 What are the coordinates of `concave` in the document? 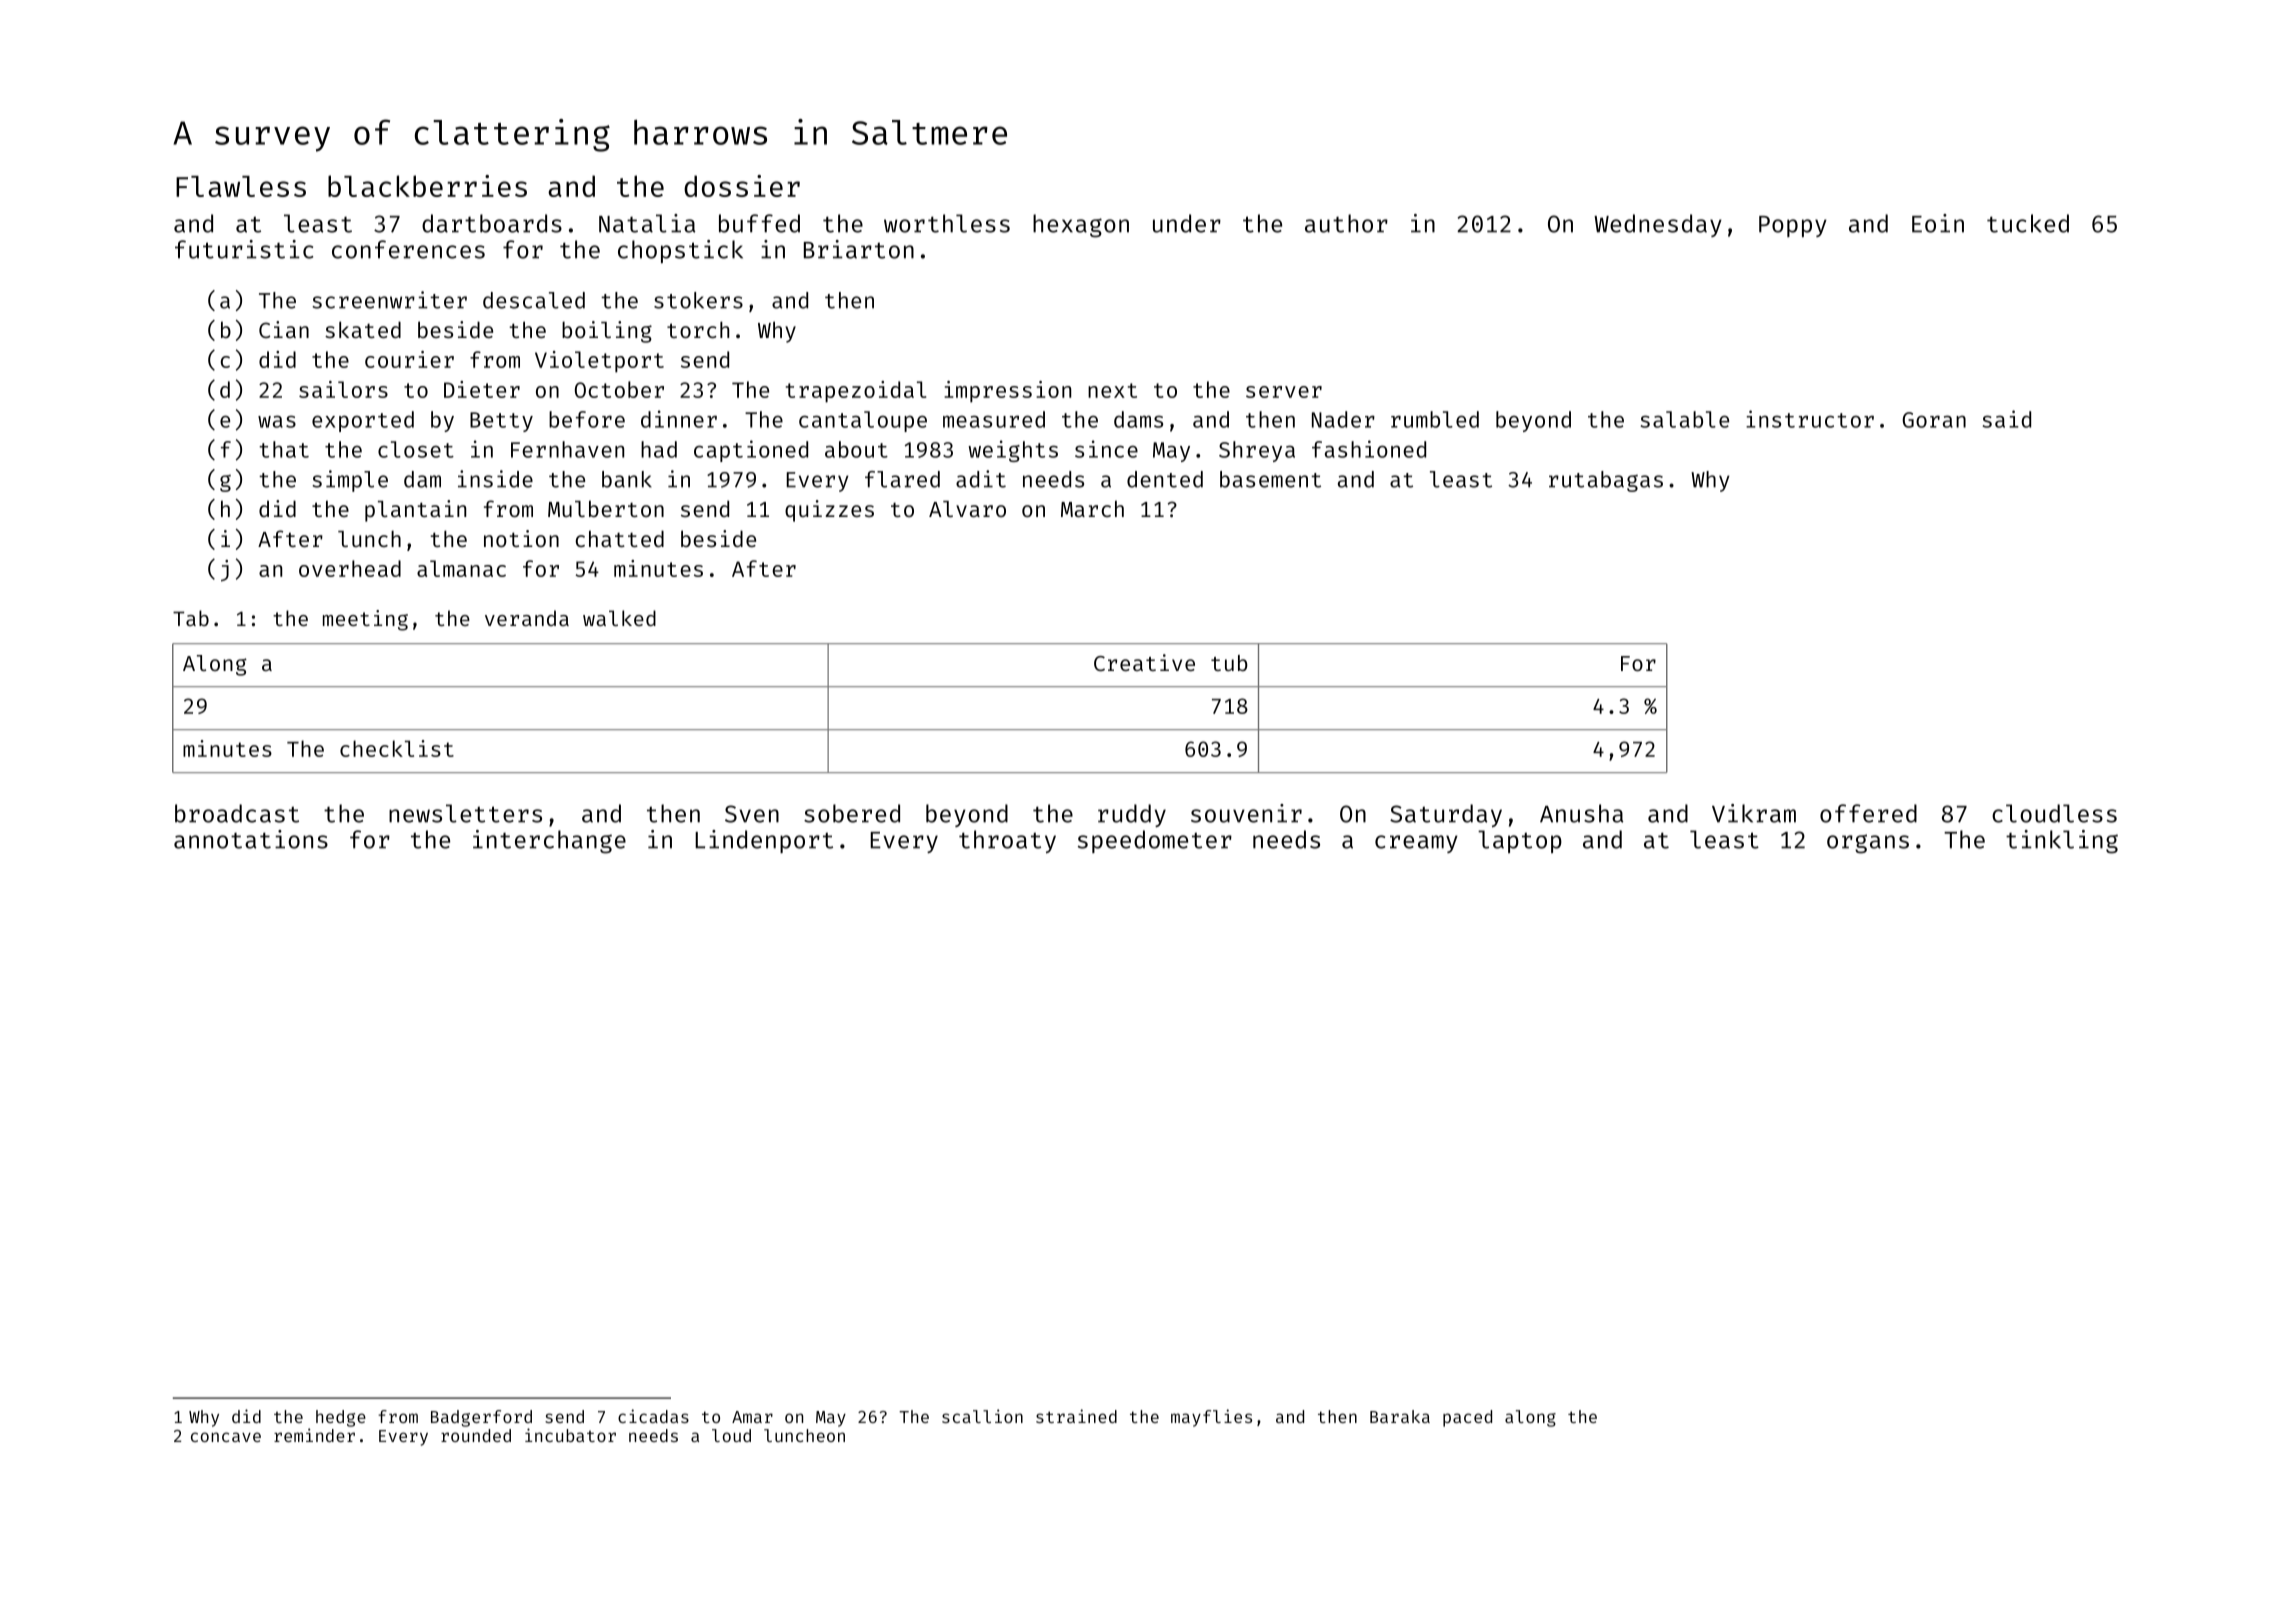 It's located at (226, 1437).
